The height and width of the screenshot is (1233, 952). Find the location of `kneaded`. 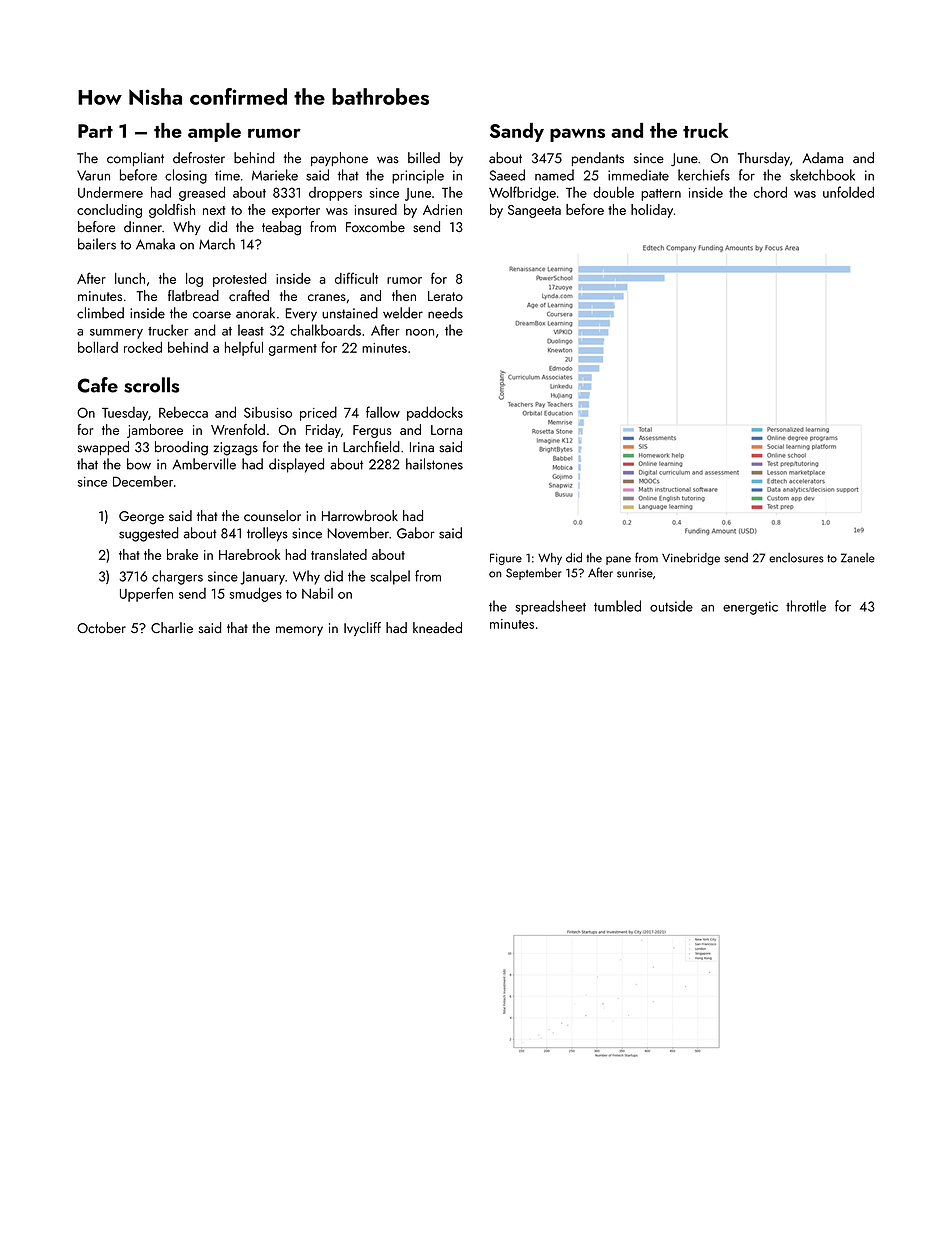

kneaded is located at coordinates (437, 628).
